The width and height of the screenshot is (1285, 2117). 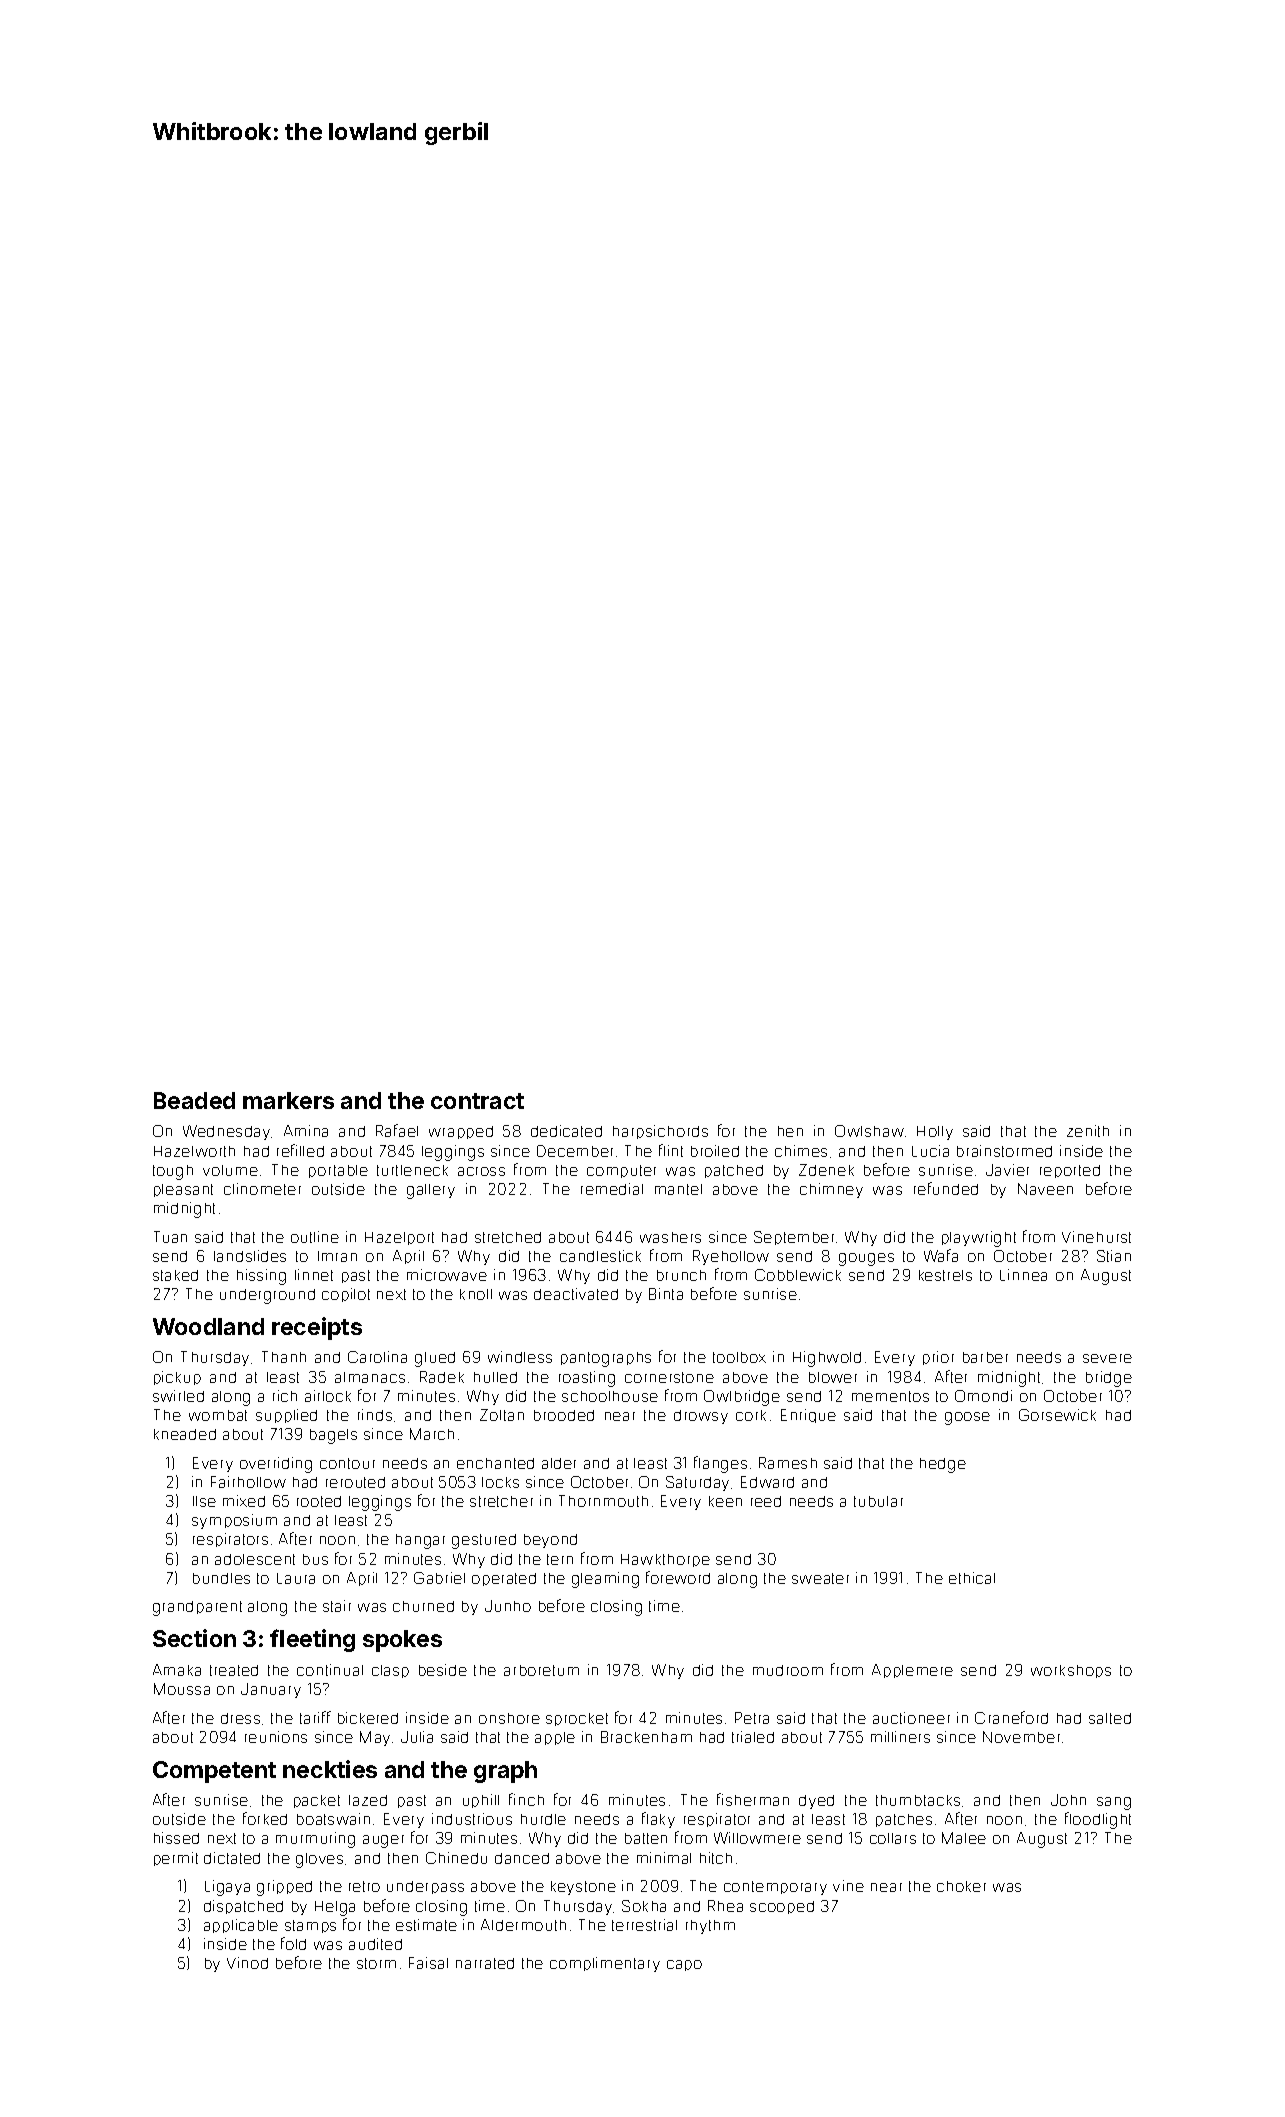 I want to click on severe, so click(x=1107, y=1358).
